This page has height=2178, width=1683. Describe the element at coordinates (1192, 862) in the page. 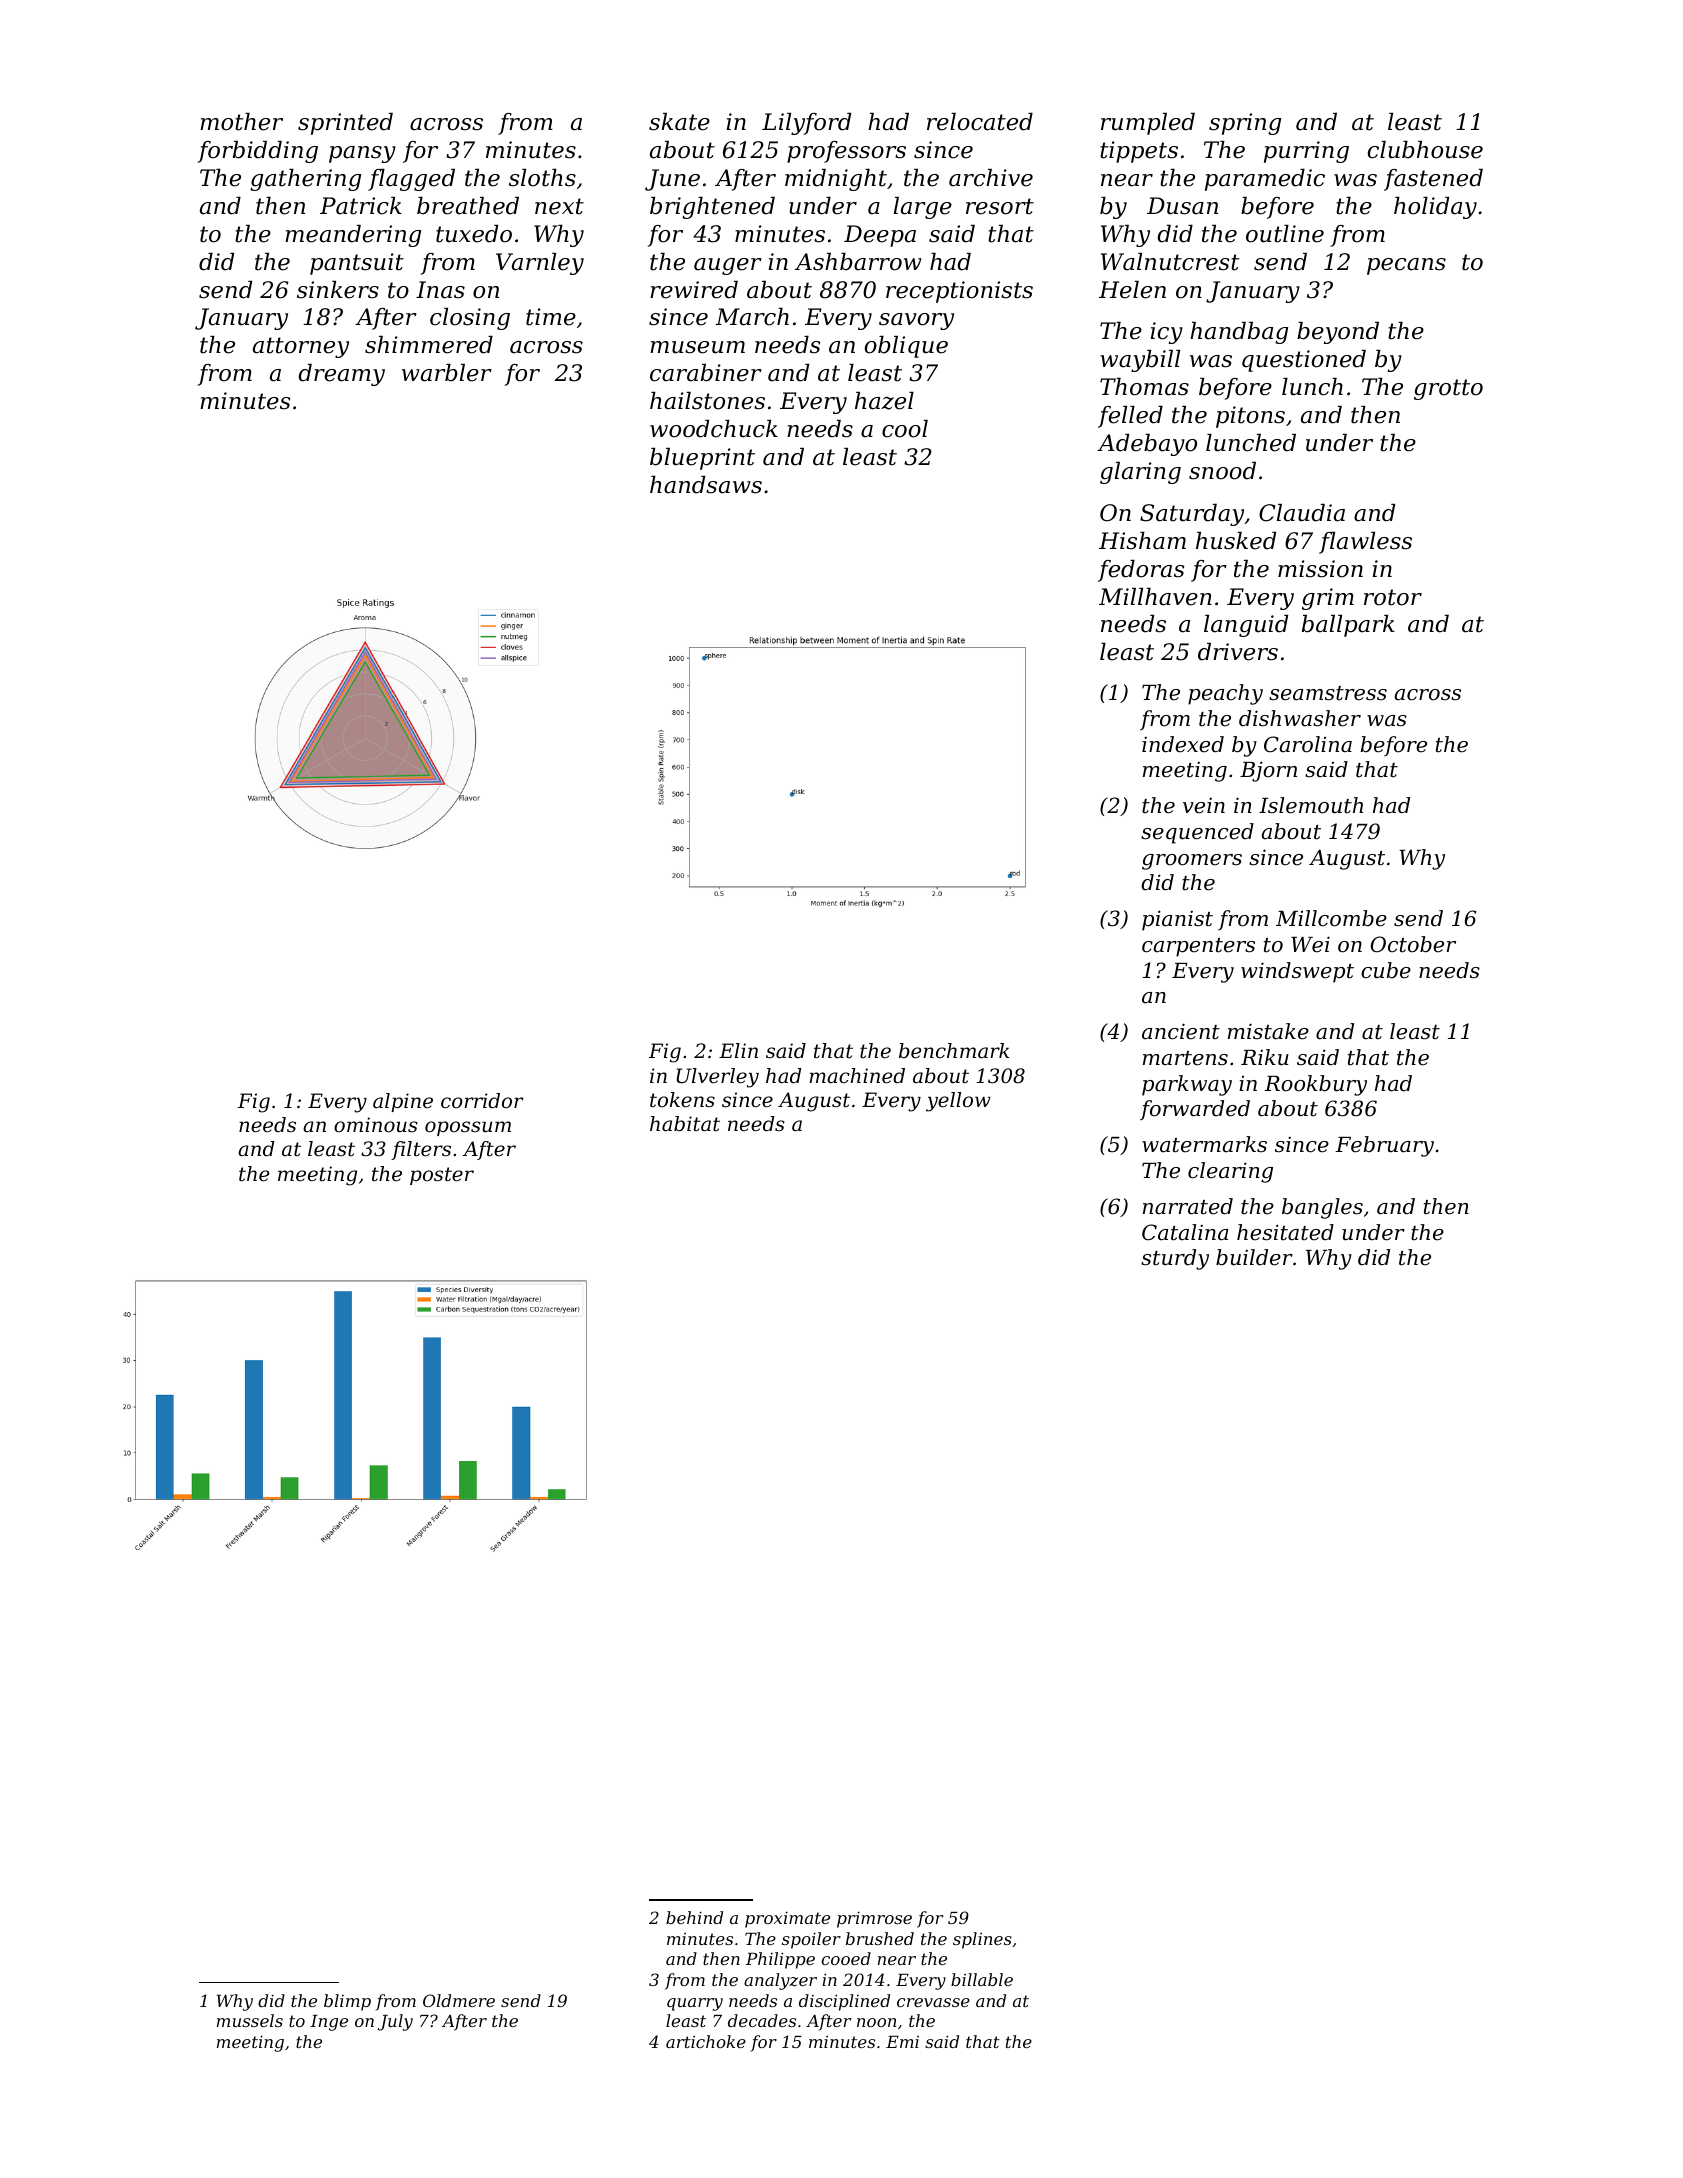

I see `groomers` at that location.
